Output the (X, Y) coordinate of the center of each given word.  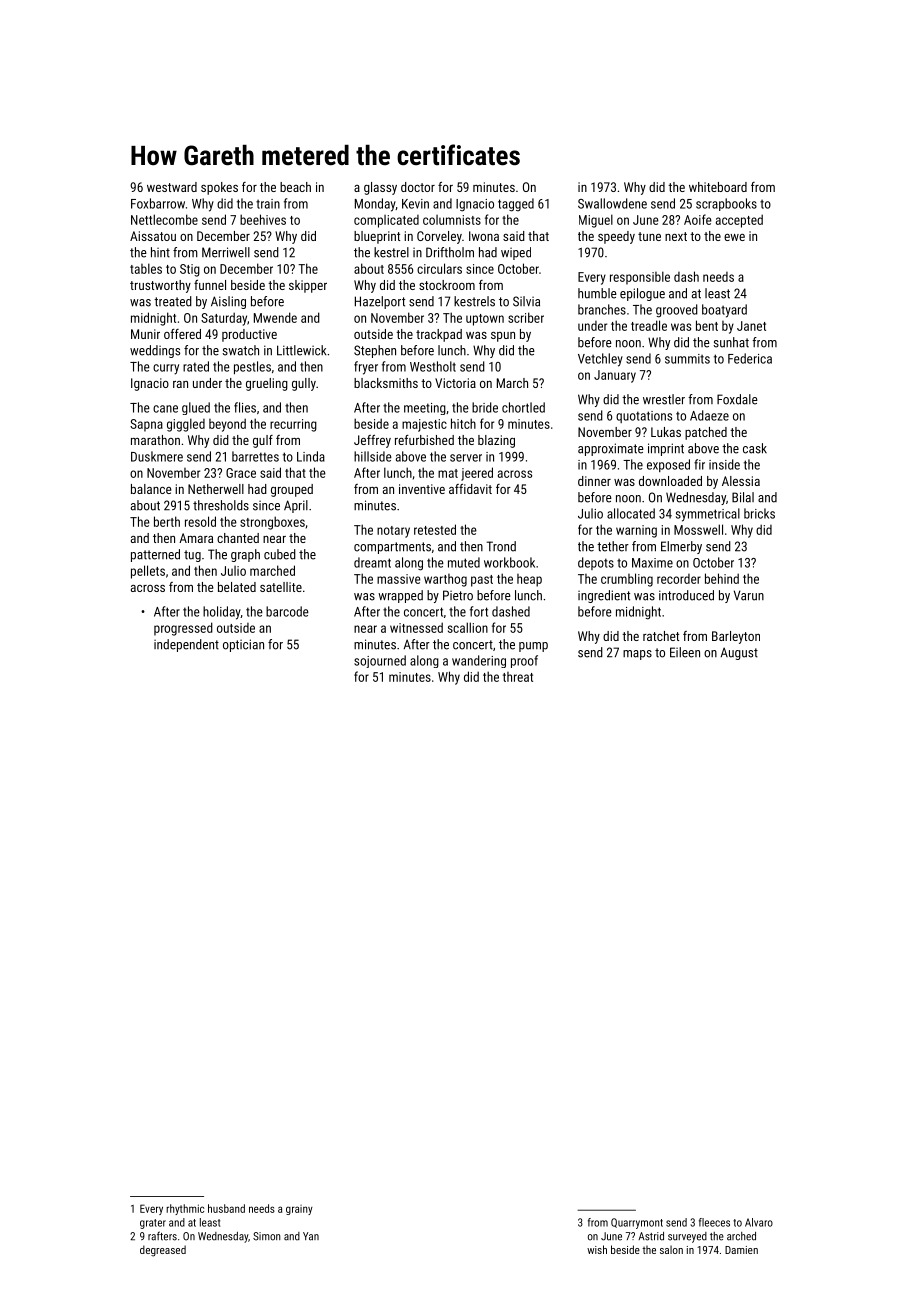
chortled (523, 407)
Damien (741, 1250)
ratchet (661, 636)
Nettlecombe (164, 219)
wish (597, 1249)
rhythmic (185, 1209)
